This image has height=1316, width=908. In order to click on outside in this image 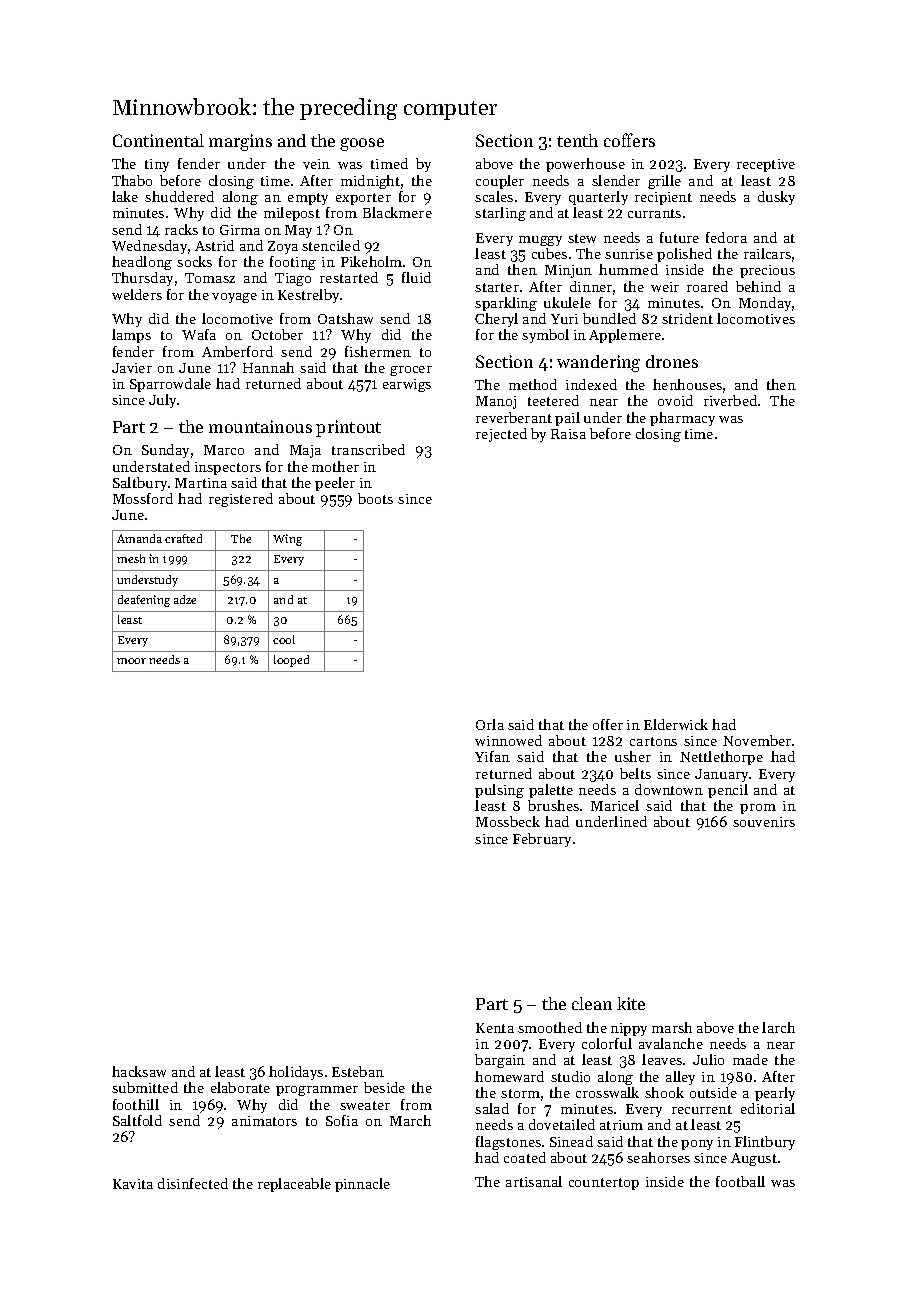, I will do `click(713, 1092)`.
